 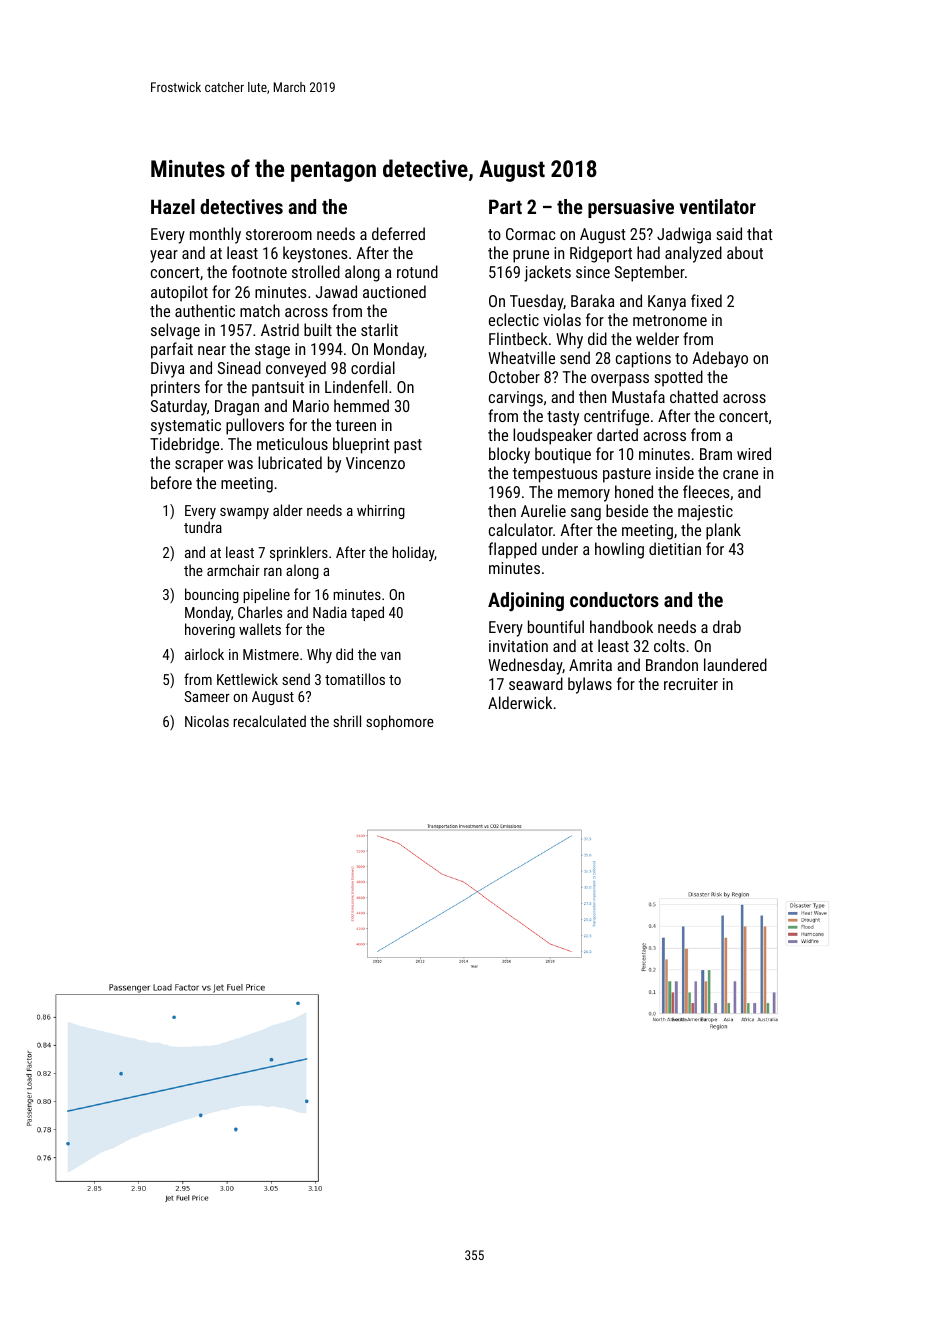 I want to click on Divya, so click(x=167, y=370).
